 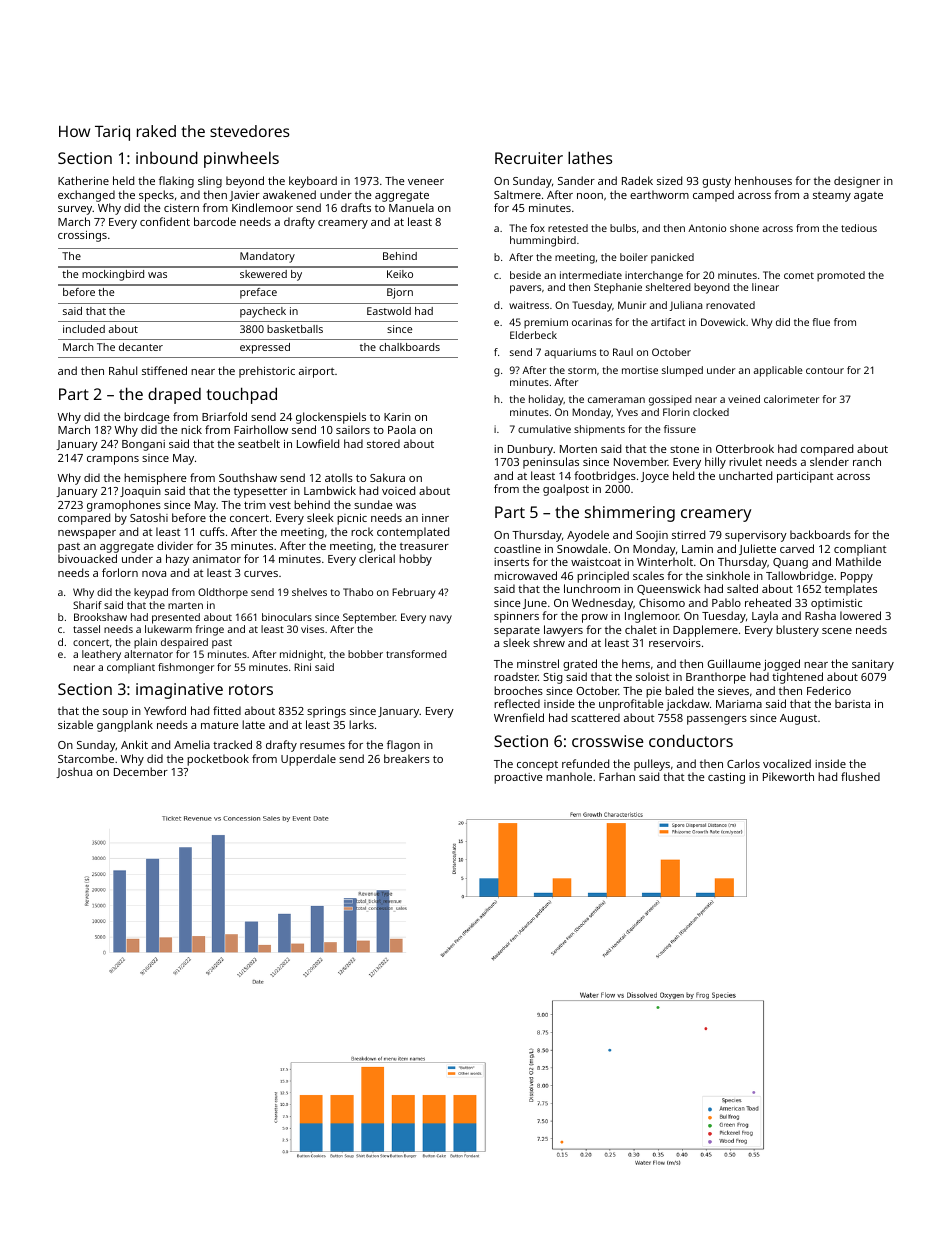 What do you see at coordinates (155, 479) in the image?
I see `hemisphere` at bounding box center [155, 479].
